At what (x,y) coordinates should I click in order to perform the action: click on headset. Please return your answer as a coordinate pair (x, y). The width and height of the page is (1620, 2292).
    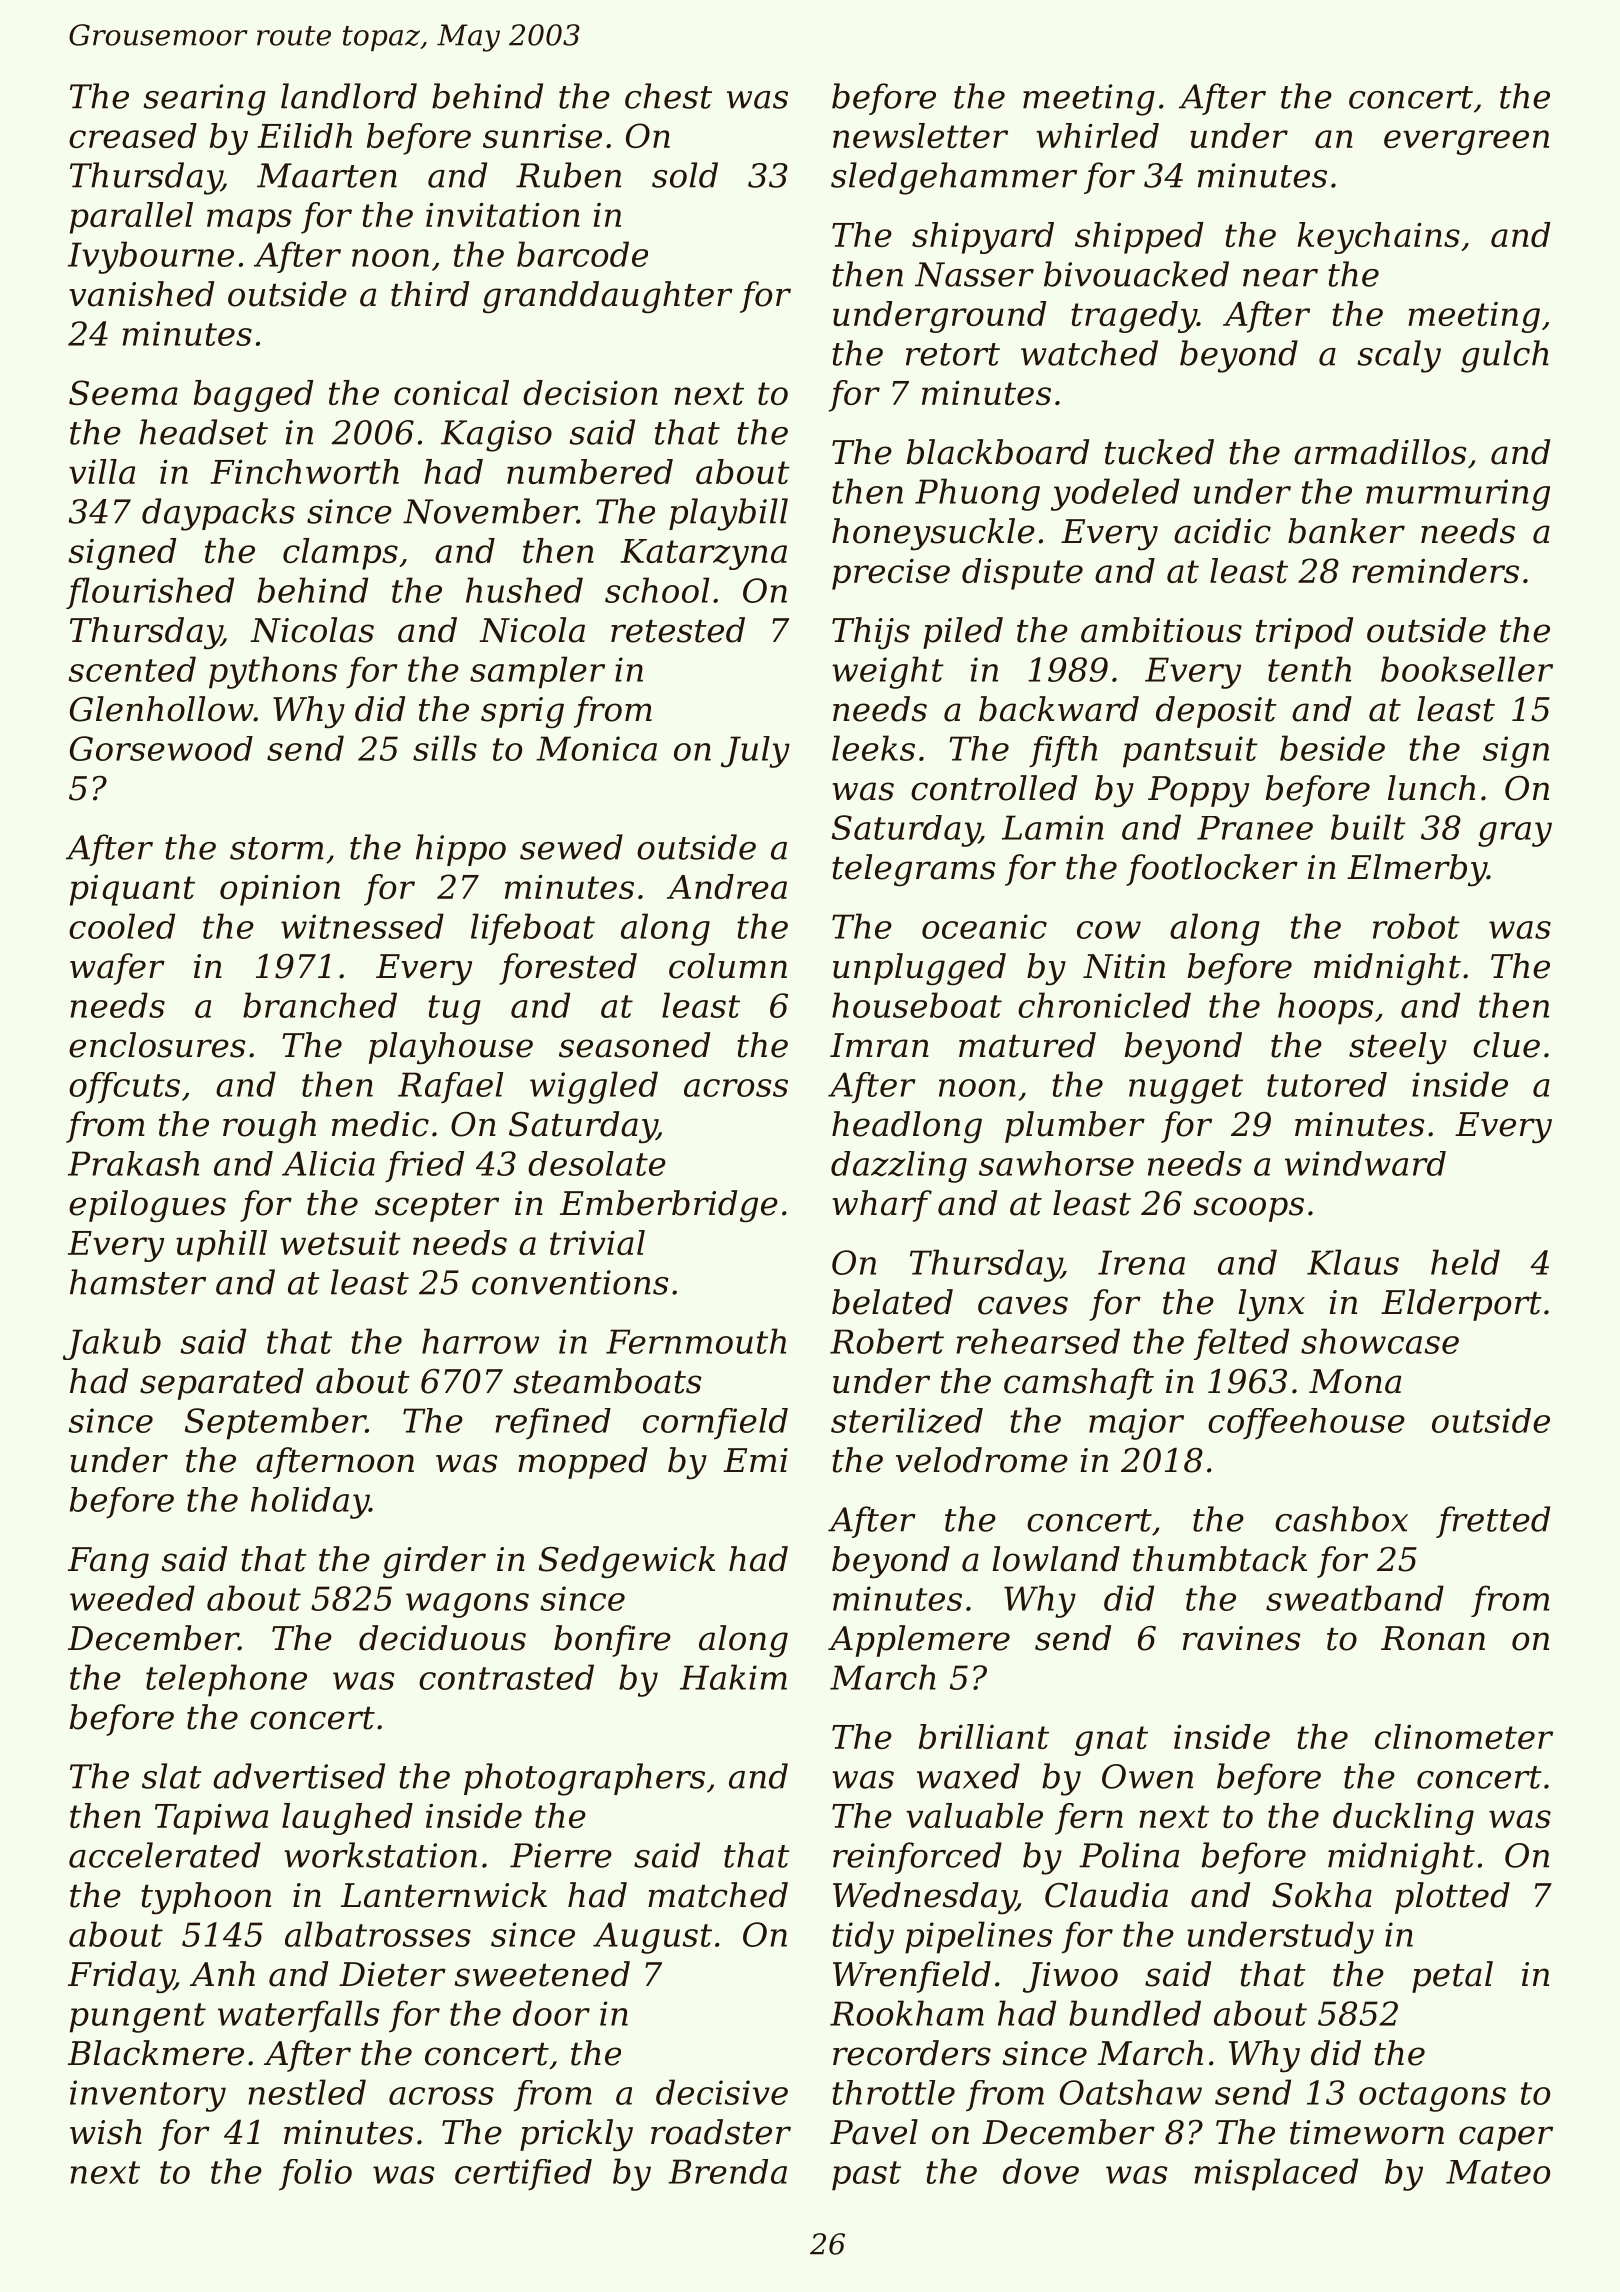
    Looking at the image, I should click on (203, 432).
